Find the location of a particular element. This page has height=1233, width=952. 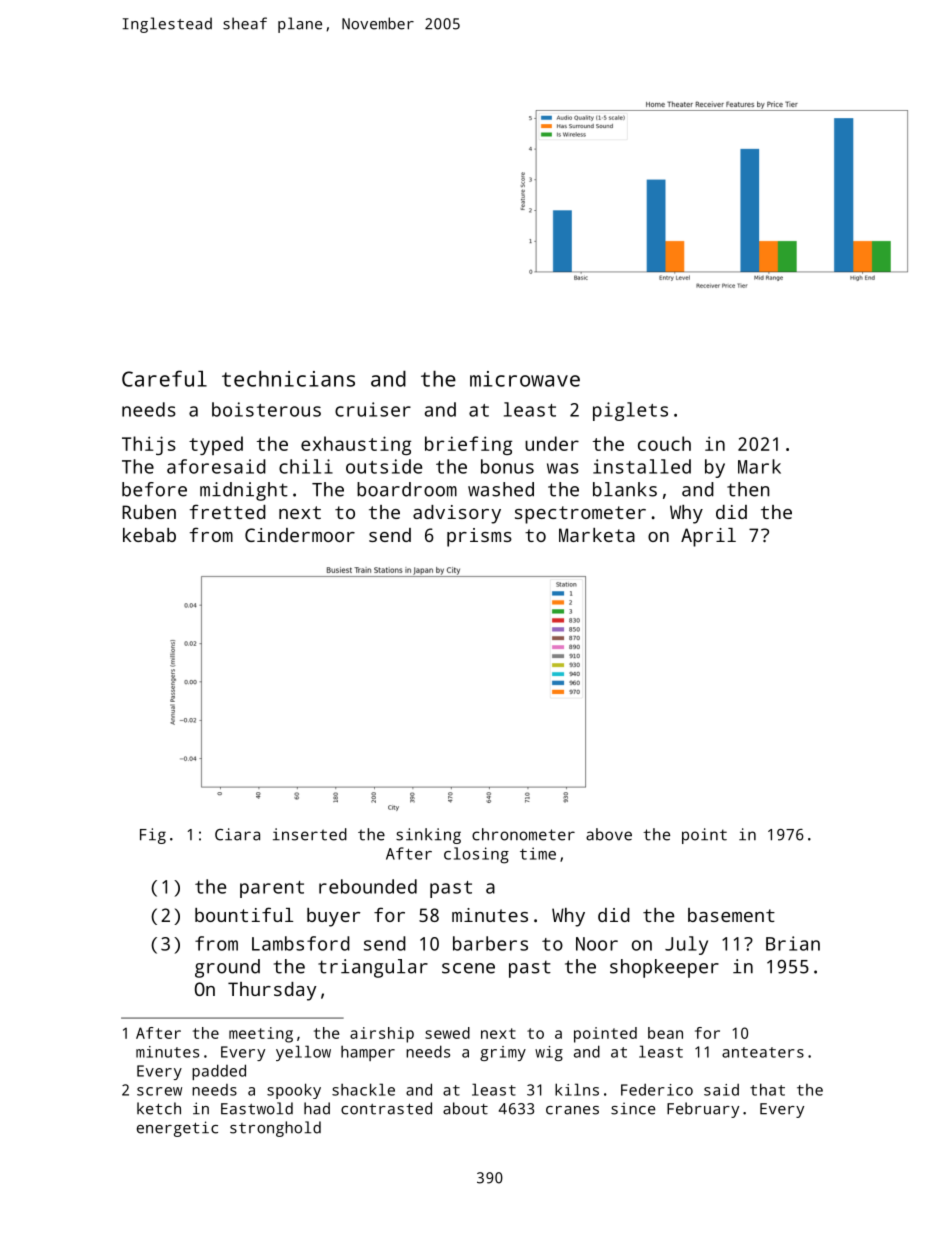

scene is located at coordinates (468, 968).
